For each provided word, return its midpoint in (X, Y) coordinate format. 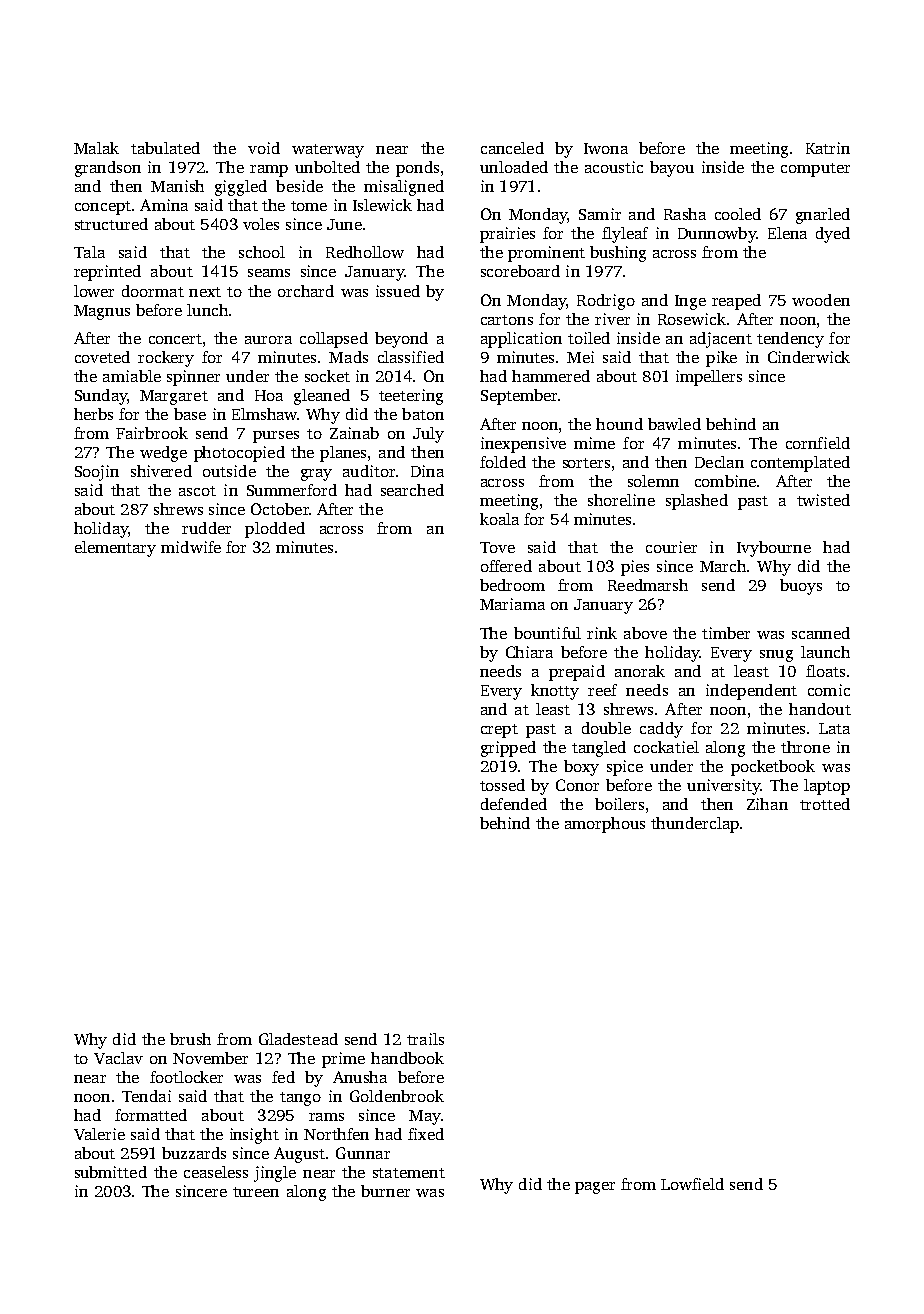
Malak (96, 148)
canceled (512, 148)
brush (190, 1039)
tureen (256, 1192)
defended (514, 804)
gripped (508, 749)
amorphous (605, 825)
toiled (589, 338)
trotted (825, 804)
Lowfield (692, 1184)
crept (499, 731)
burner (385, 1191)
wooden (821, 300)
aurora (268, 340)
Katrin (828, 148)
